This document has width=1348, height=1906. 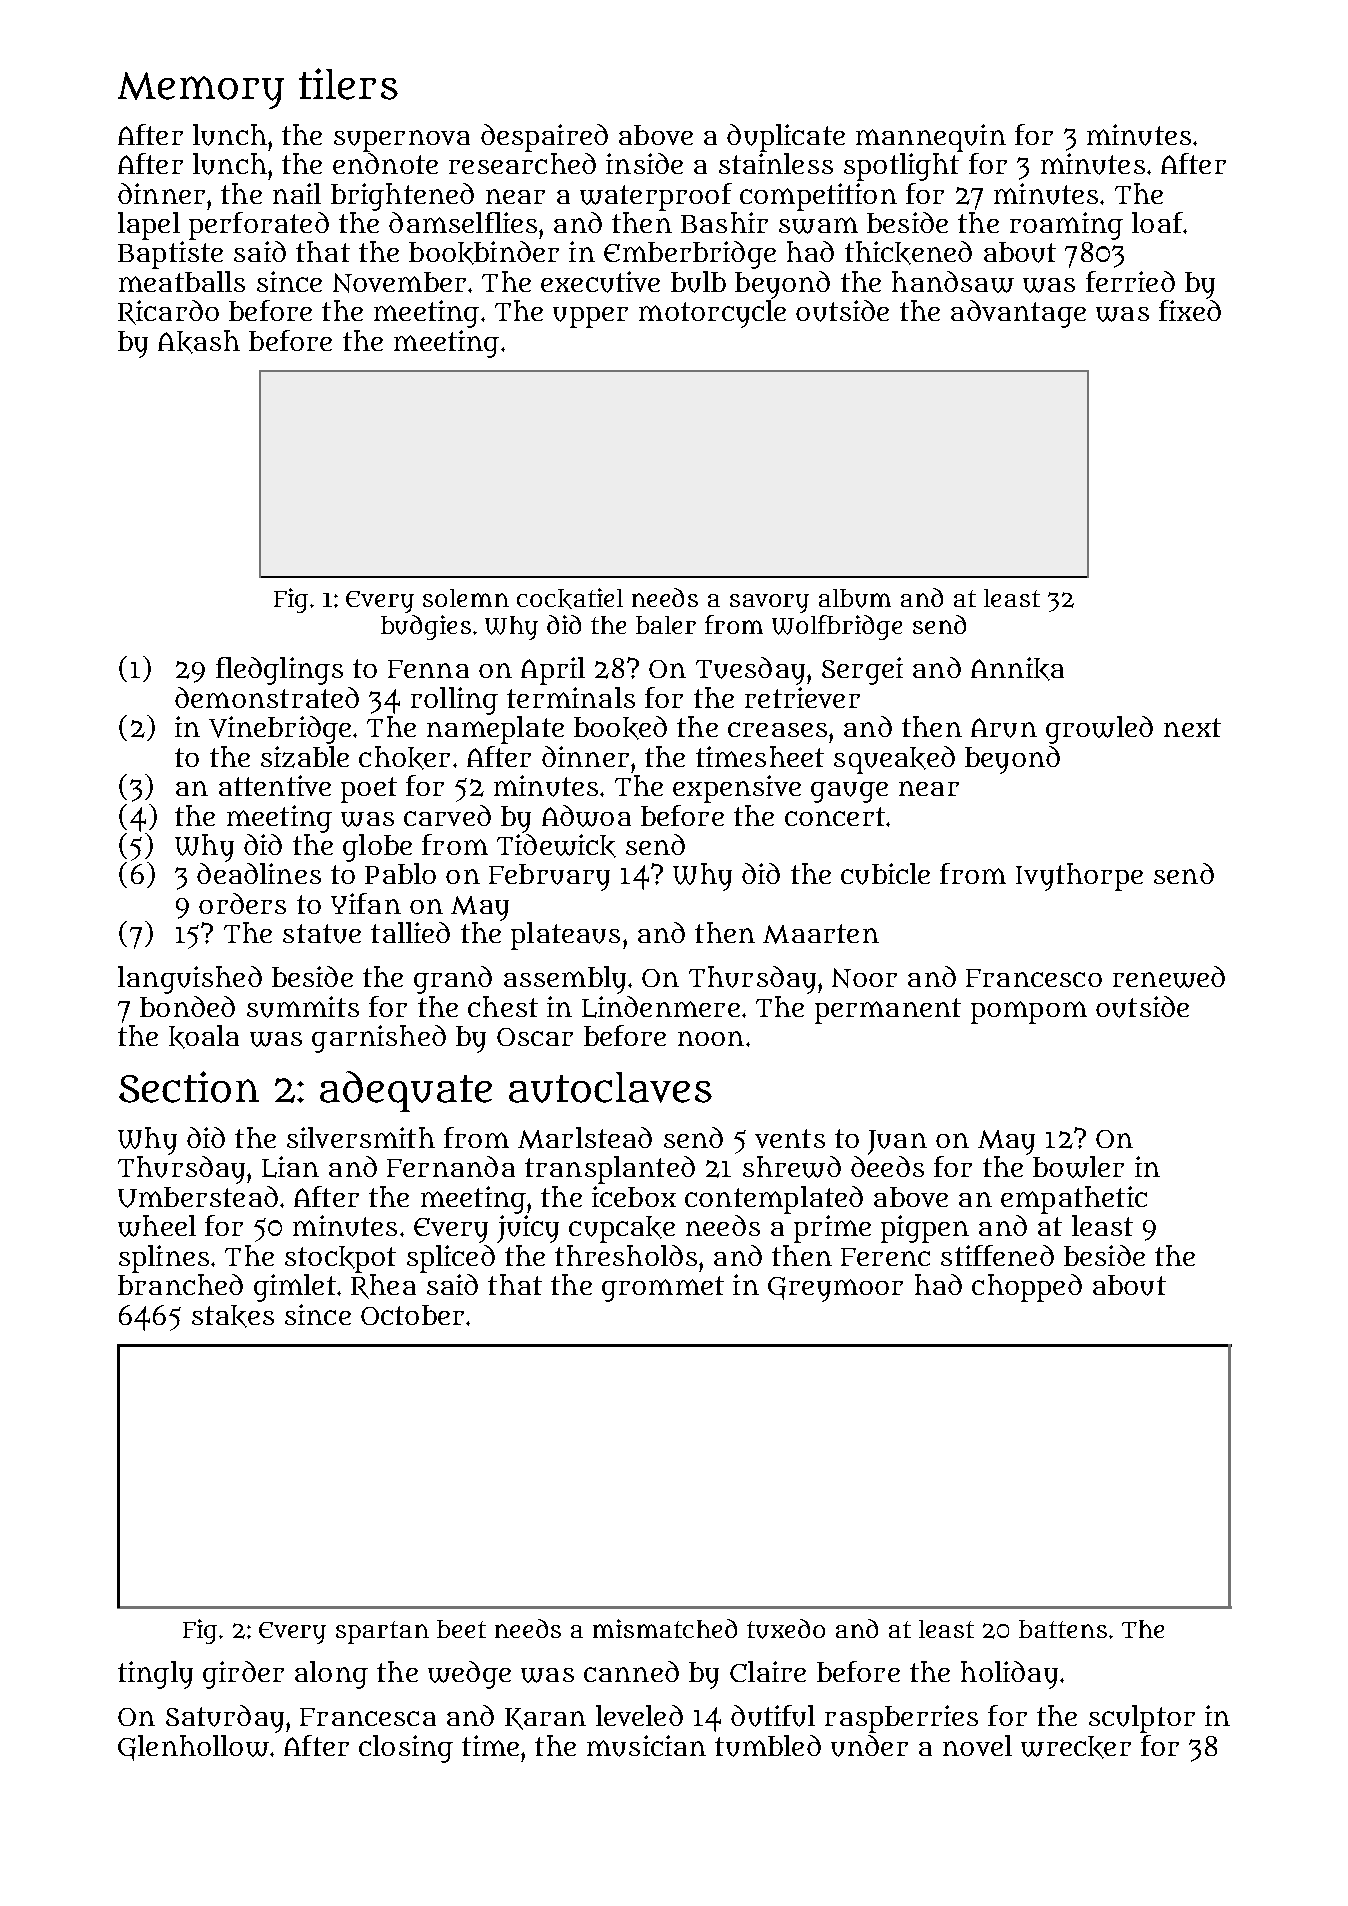 What do you see at coordinates (1017, 669) in the document?
I see `Annika` at bounding box center [1017, 669].
